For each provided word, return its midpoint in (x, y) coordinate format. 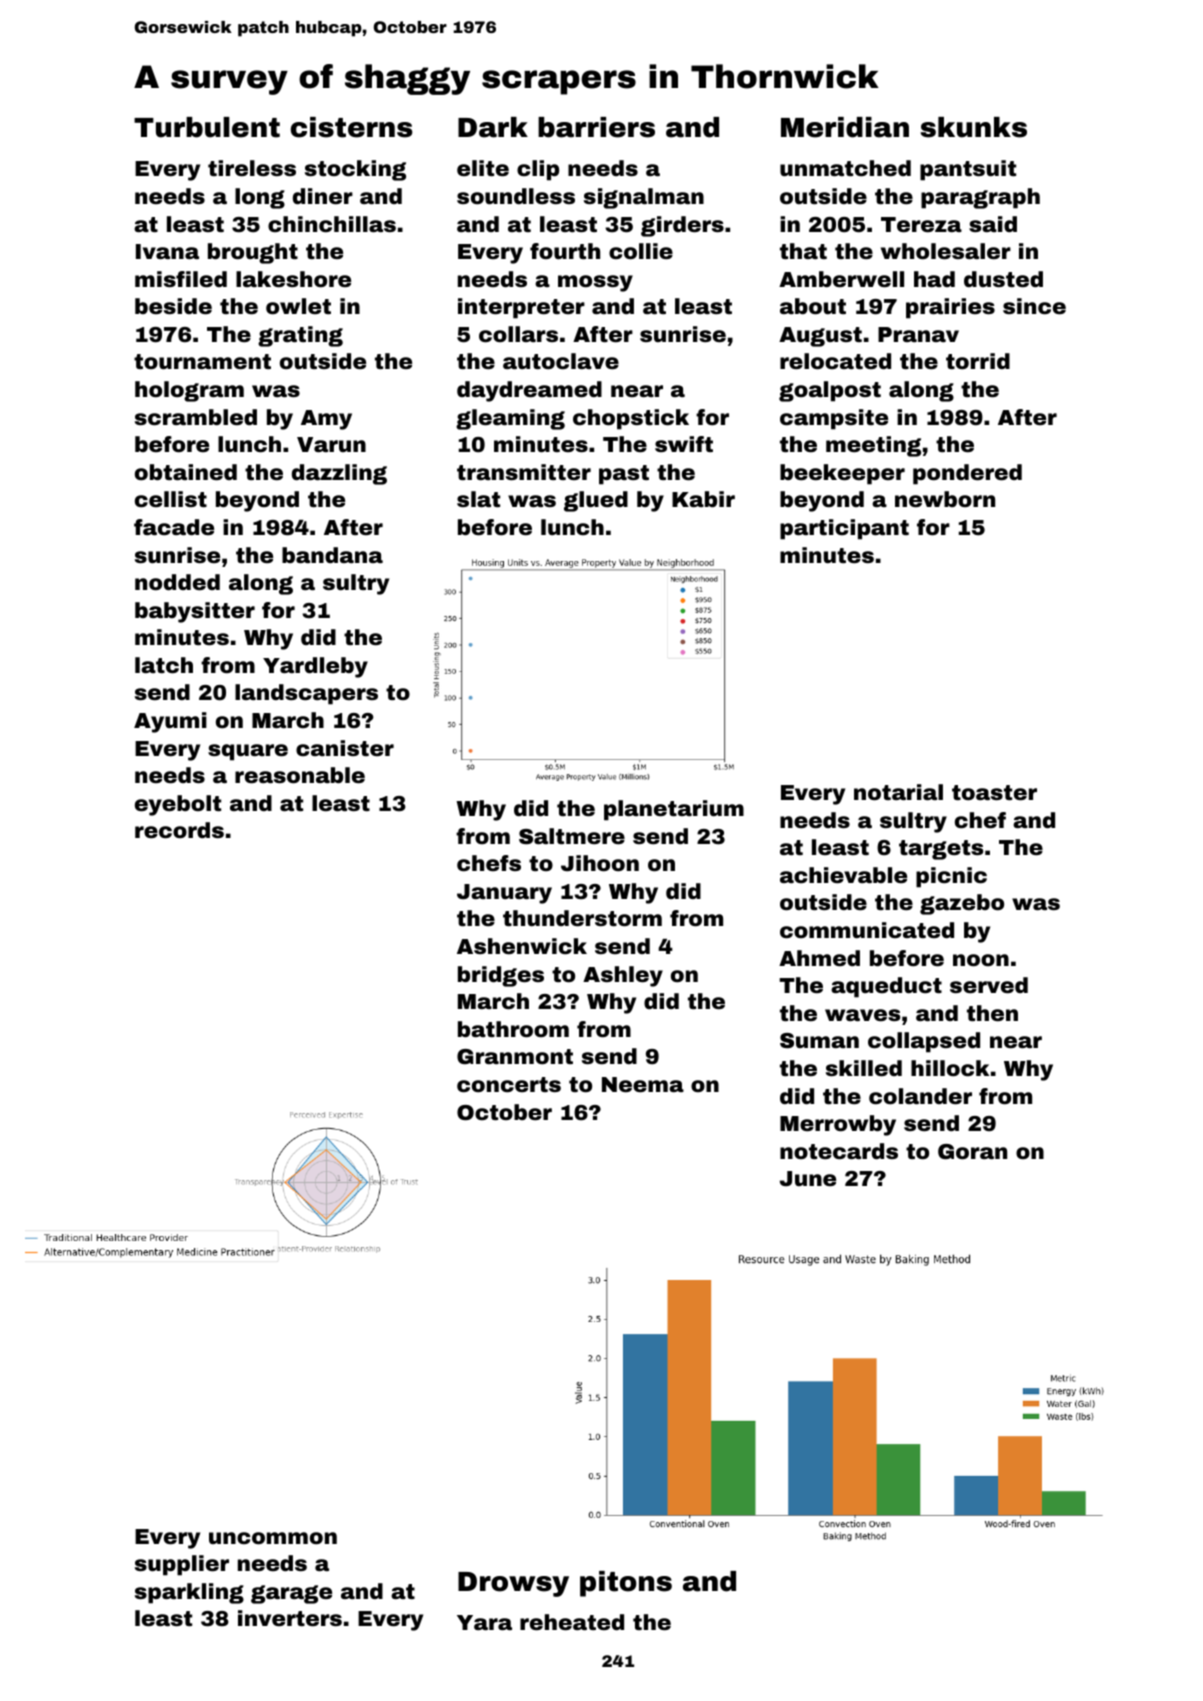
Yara (484, 1622)
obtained (186, 472)
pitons (626, 1584)
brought (253, 253)
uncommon (273, 1538)
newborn (945, 499)
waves (862, 1015)
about (813, 306)
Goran (972, 1152)
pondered (967, 474)
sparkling (189, 1593)
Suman (819, 1041)
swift (684, 444)
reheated (572, 1622)
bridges (501, 976)
